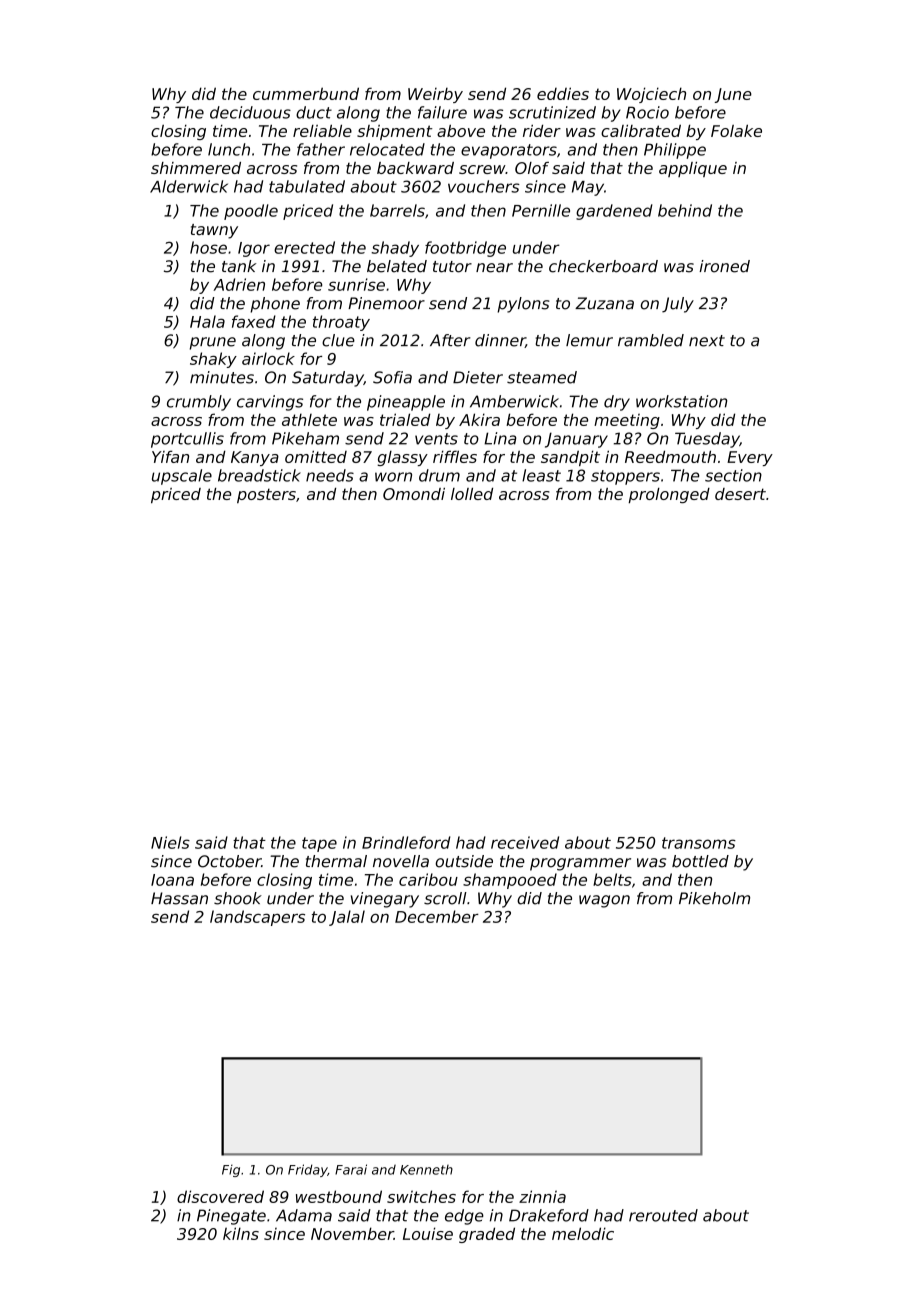 This screenshot has height=1311, width=924. What do you see at coordinates (435, 95) in the screenshot?
I see `Weirby` at bounding box center [435, 95].
